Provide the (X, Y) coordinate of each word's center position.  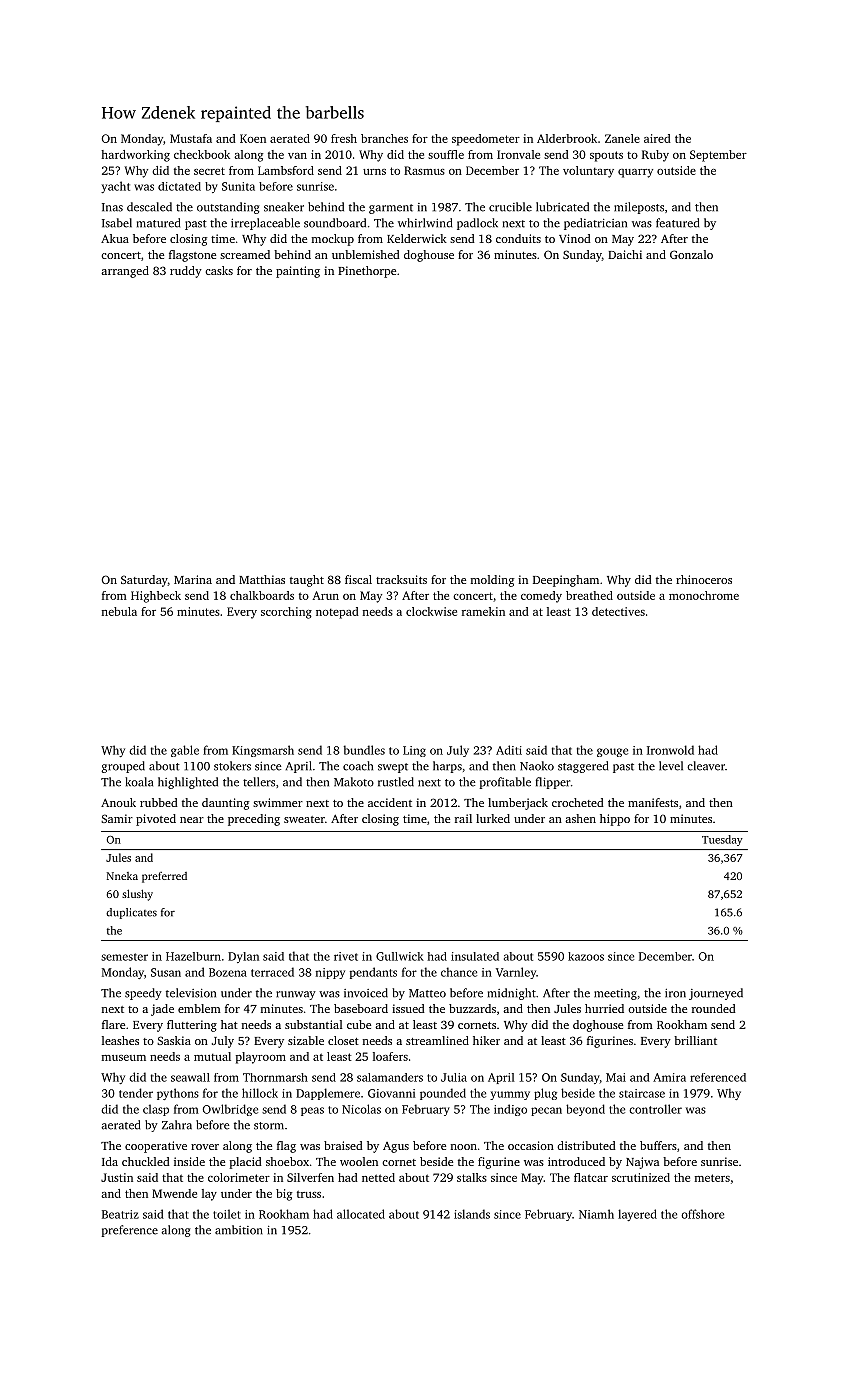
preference (129, 1231)
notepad (337, 613)
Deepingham (566, 581)
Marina (193, 579)
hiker (486, 1040)
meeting (615, 994)
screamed (245, 254)
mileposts (639, 208)
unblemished (366, 254)
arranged (125, 272)
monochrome (704, 595)
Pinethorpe (367, 272)
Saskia (174, 1040)
